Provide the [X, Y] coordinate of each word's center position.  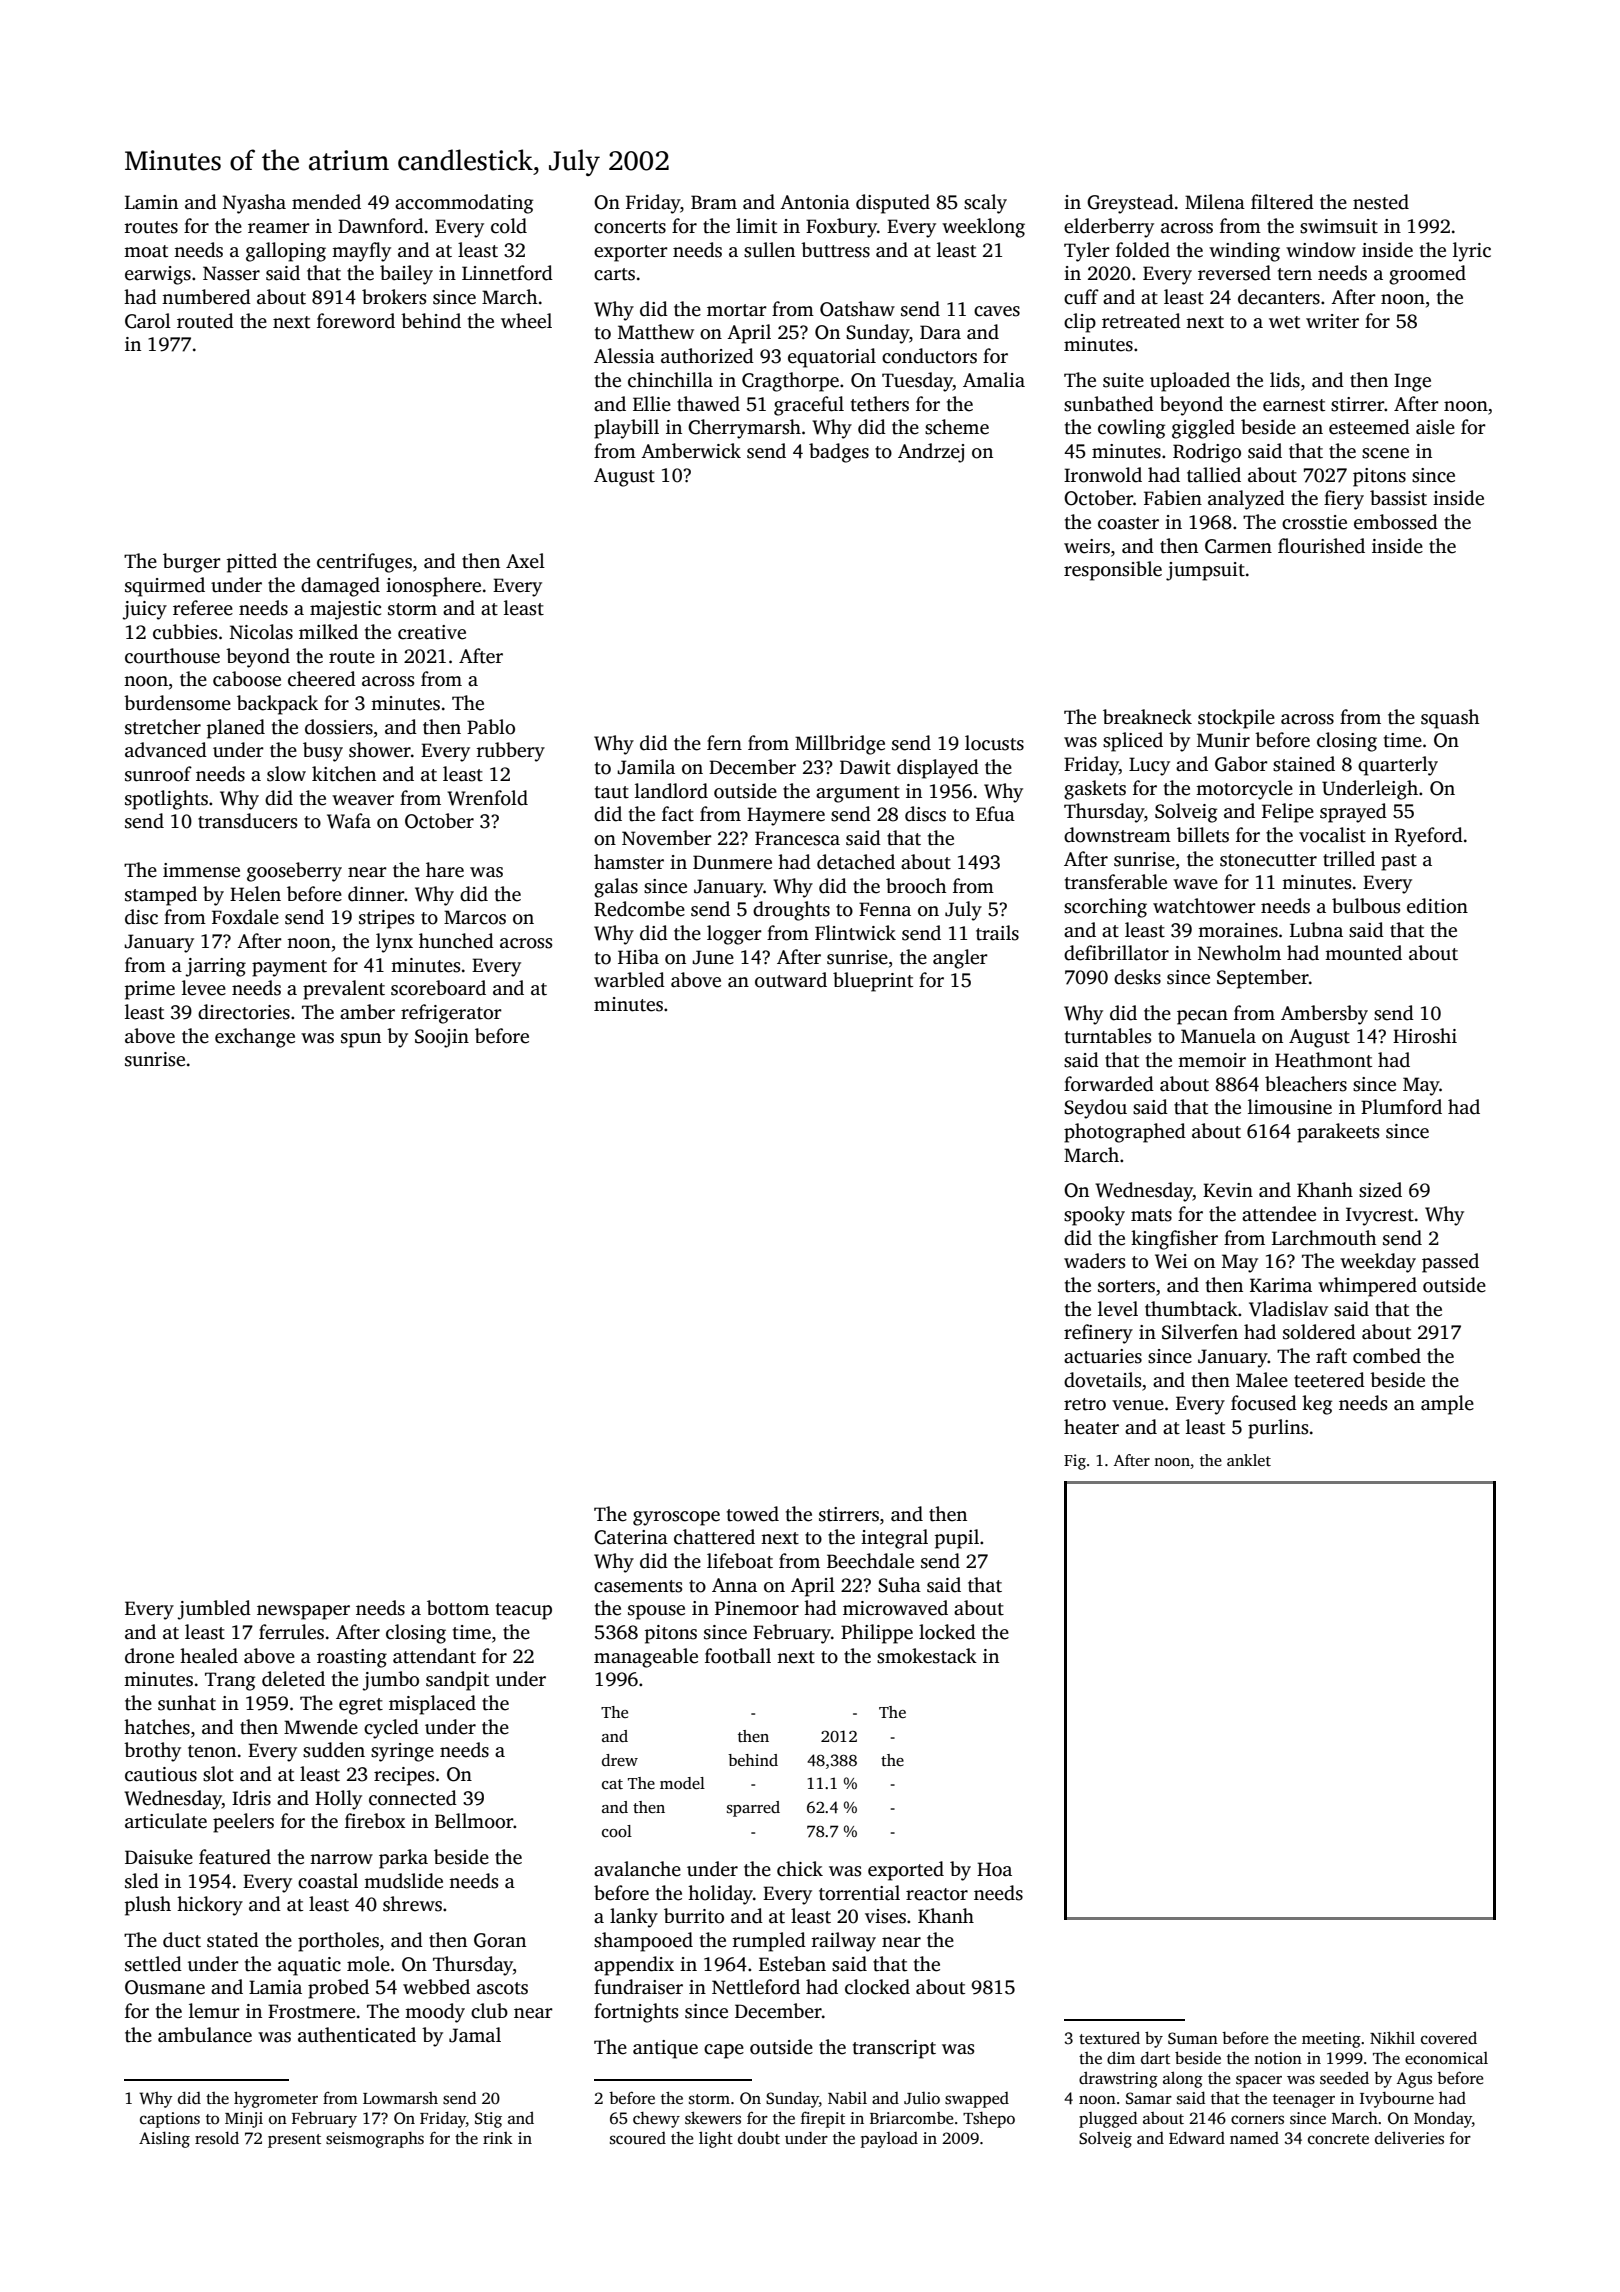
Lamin [151, 202]
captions [170, 2120]
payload [889, 2140]
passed [1450, 1263]
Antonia [815, 202]
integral [894, 1539]
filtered [1282, 202]
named [1254, 2138]
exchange [255, 1038]
